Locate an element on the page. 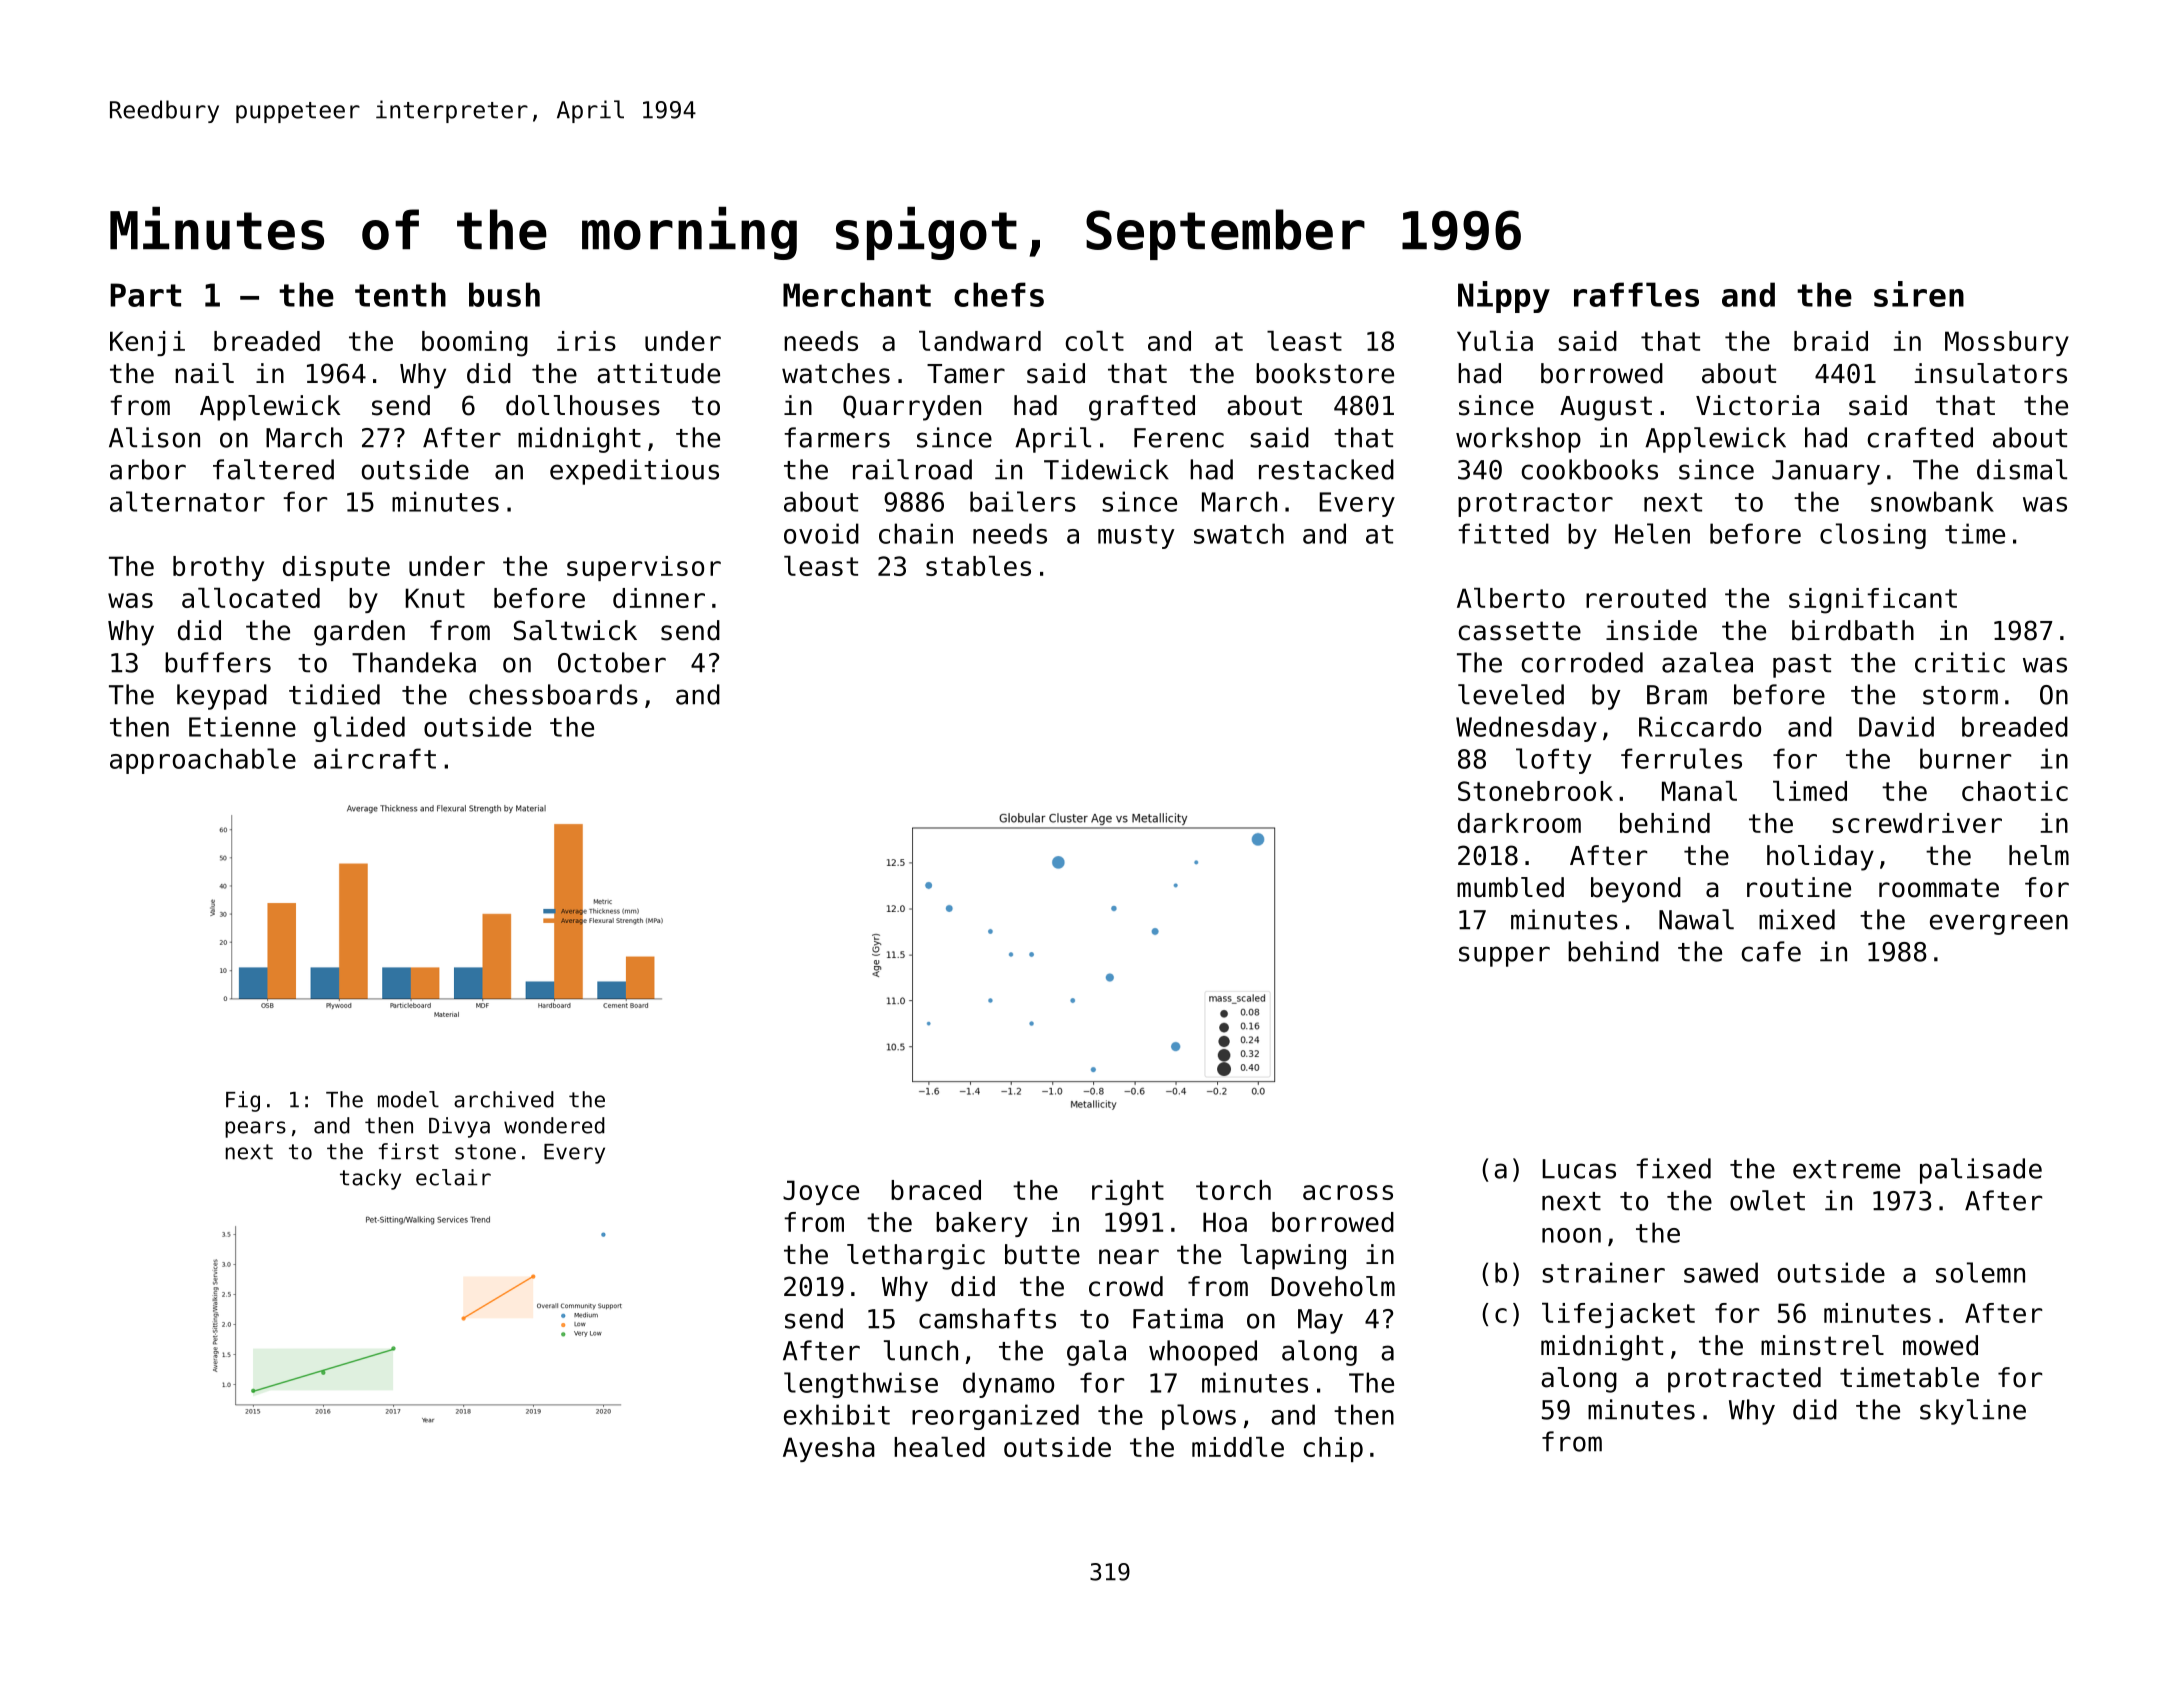  lifejacket is located at coordinates (1618, 1315).
